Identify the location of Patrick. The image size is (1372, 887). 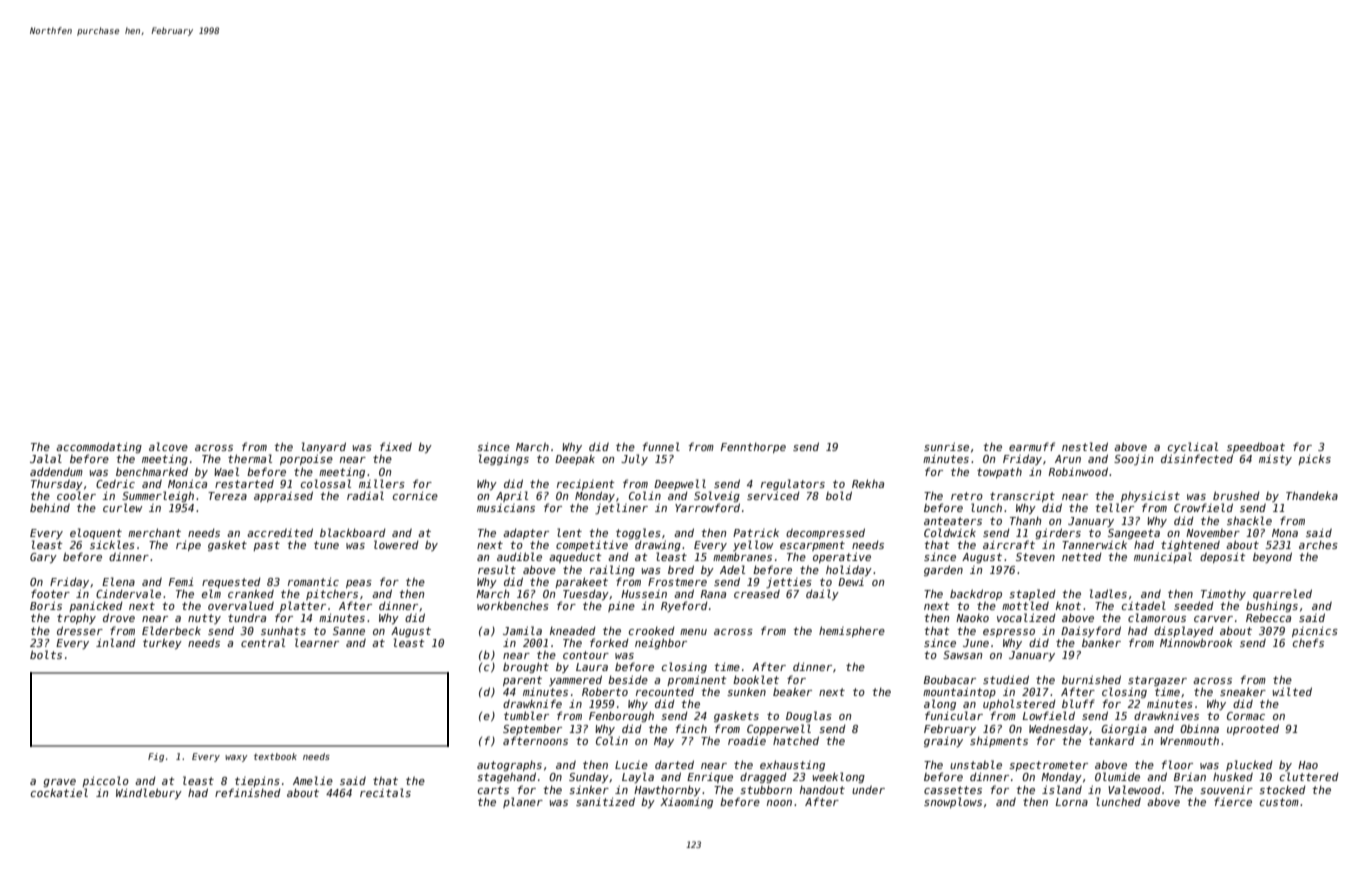
(756, 532).
